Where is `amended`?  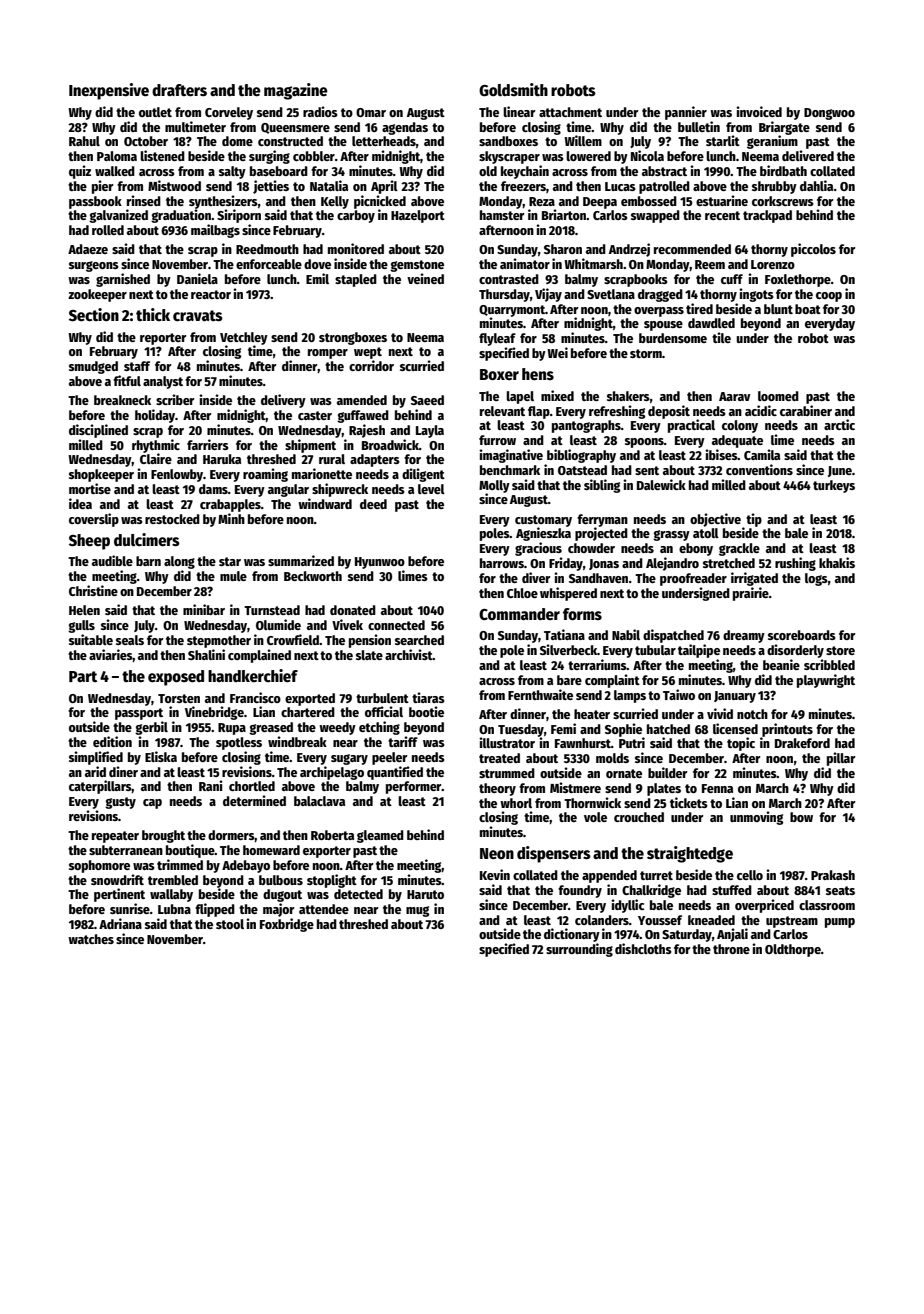 amended is located at coordinates (362, 400).
